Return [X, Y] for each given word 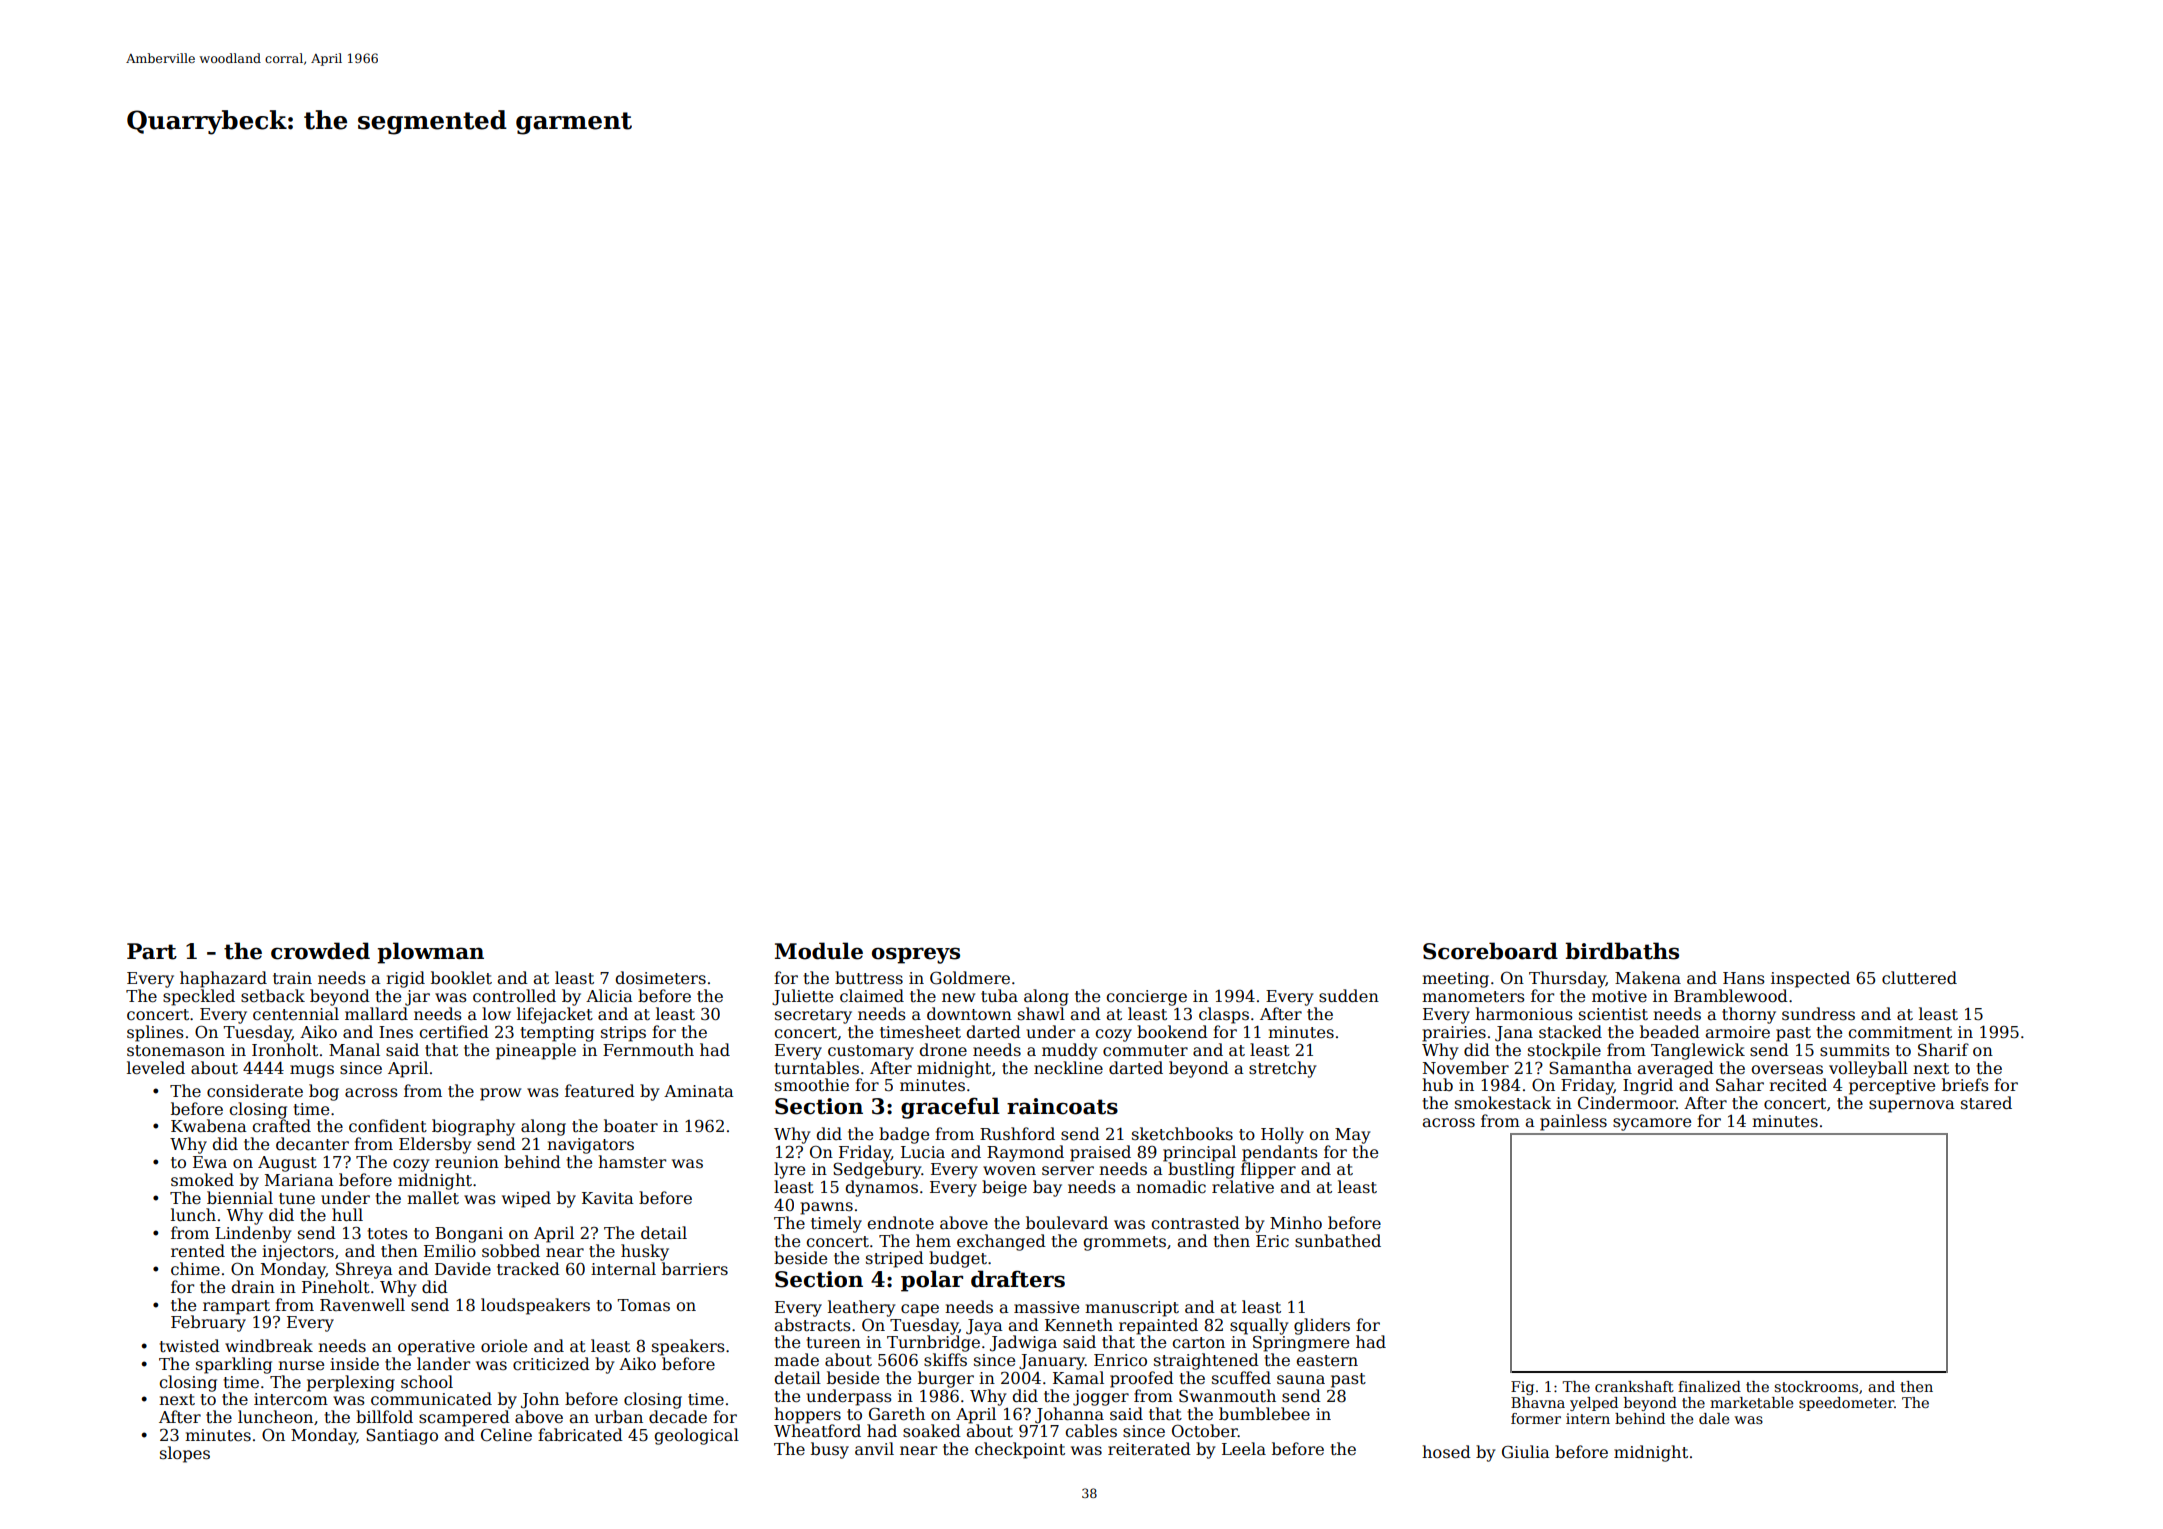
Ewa [210, 1162]
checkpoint [1020, 1450]
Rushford [1017, 1134]
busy [830, 1450]
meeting [1455, 980]
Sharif [1943, 1050]
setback [273, 996]
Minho [1296, 1222]
